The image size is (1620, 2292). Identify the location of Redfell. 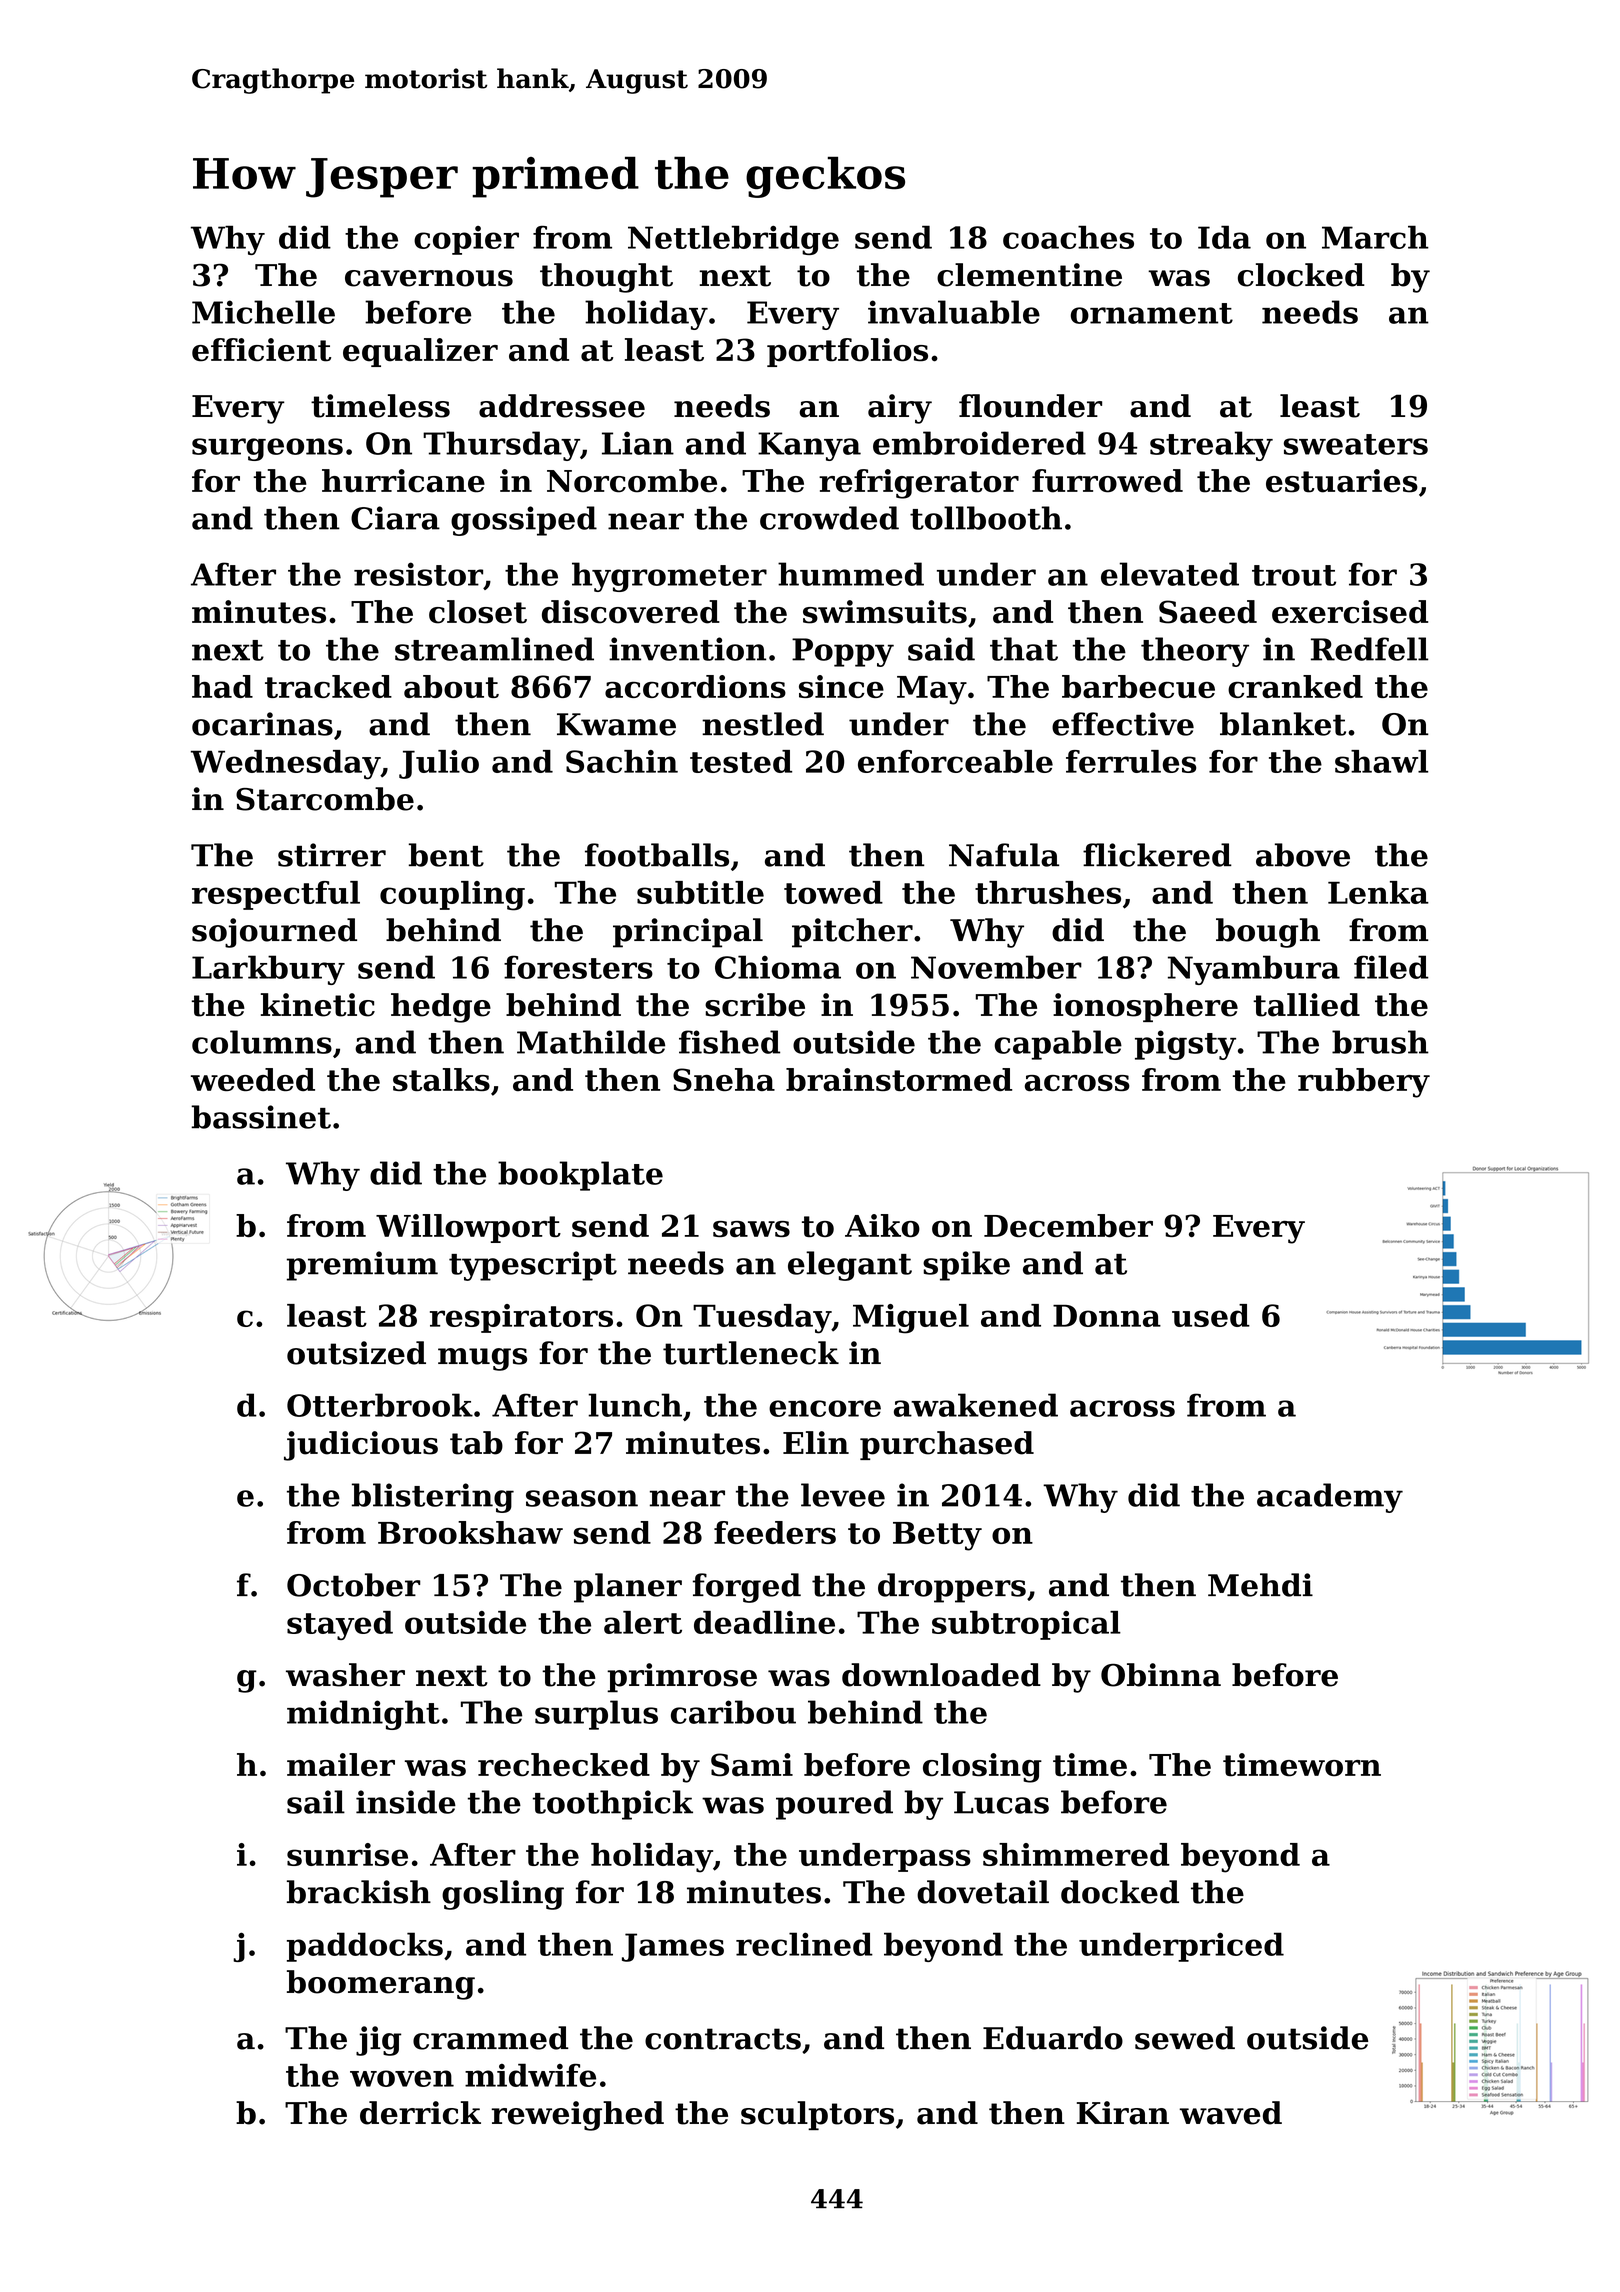
(1369, 649).
